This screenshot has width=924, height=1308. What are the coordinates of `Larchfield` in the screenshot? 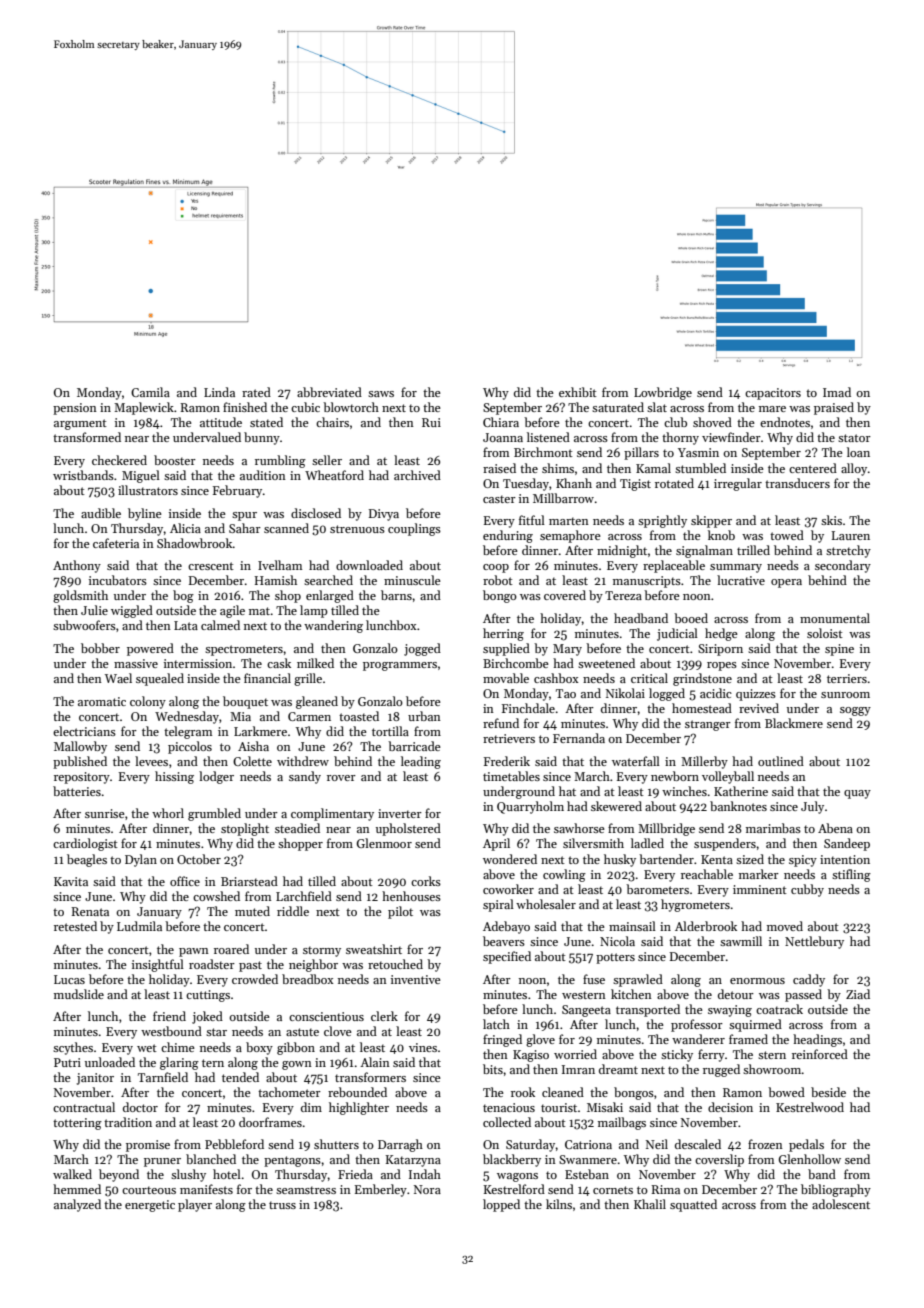 It's located at (304, 896).
